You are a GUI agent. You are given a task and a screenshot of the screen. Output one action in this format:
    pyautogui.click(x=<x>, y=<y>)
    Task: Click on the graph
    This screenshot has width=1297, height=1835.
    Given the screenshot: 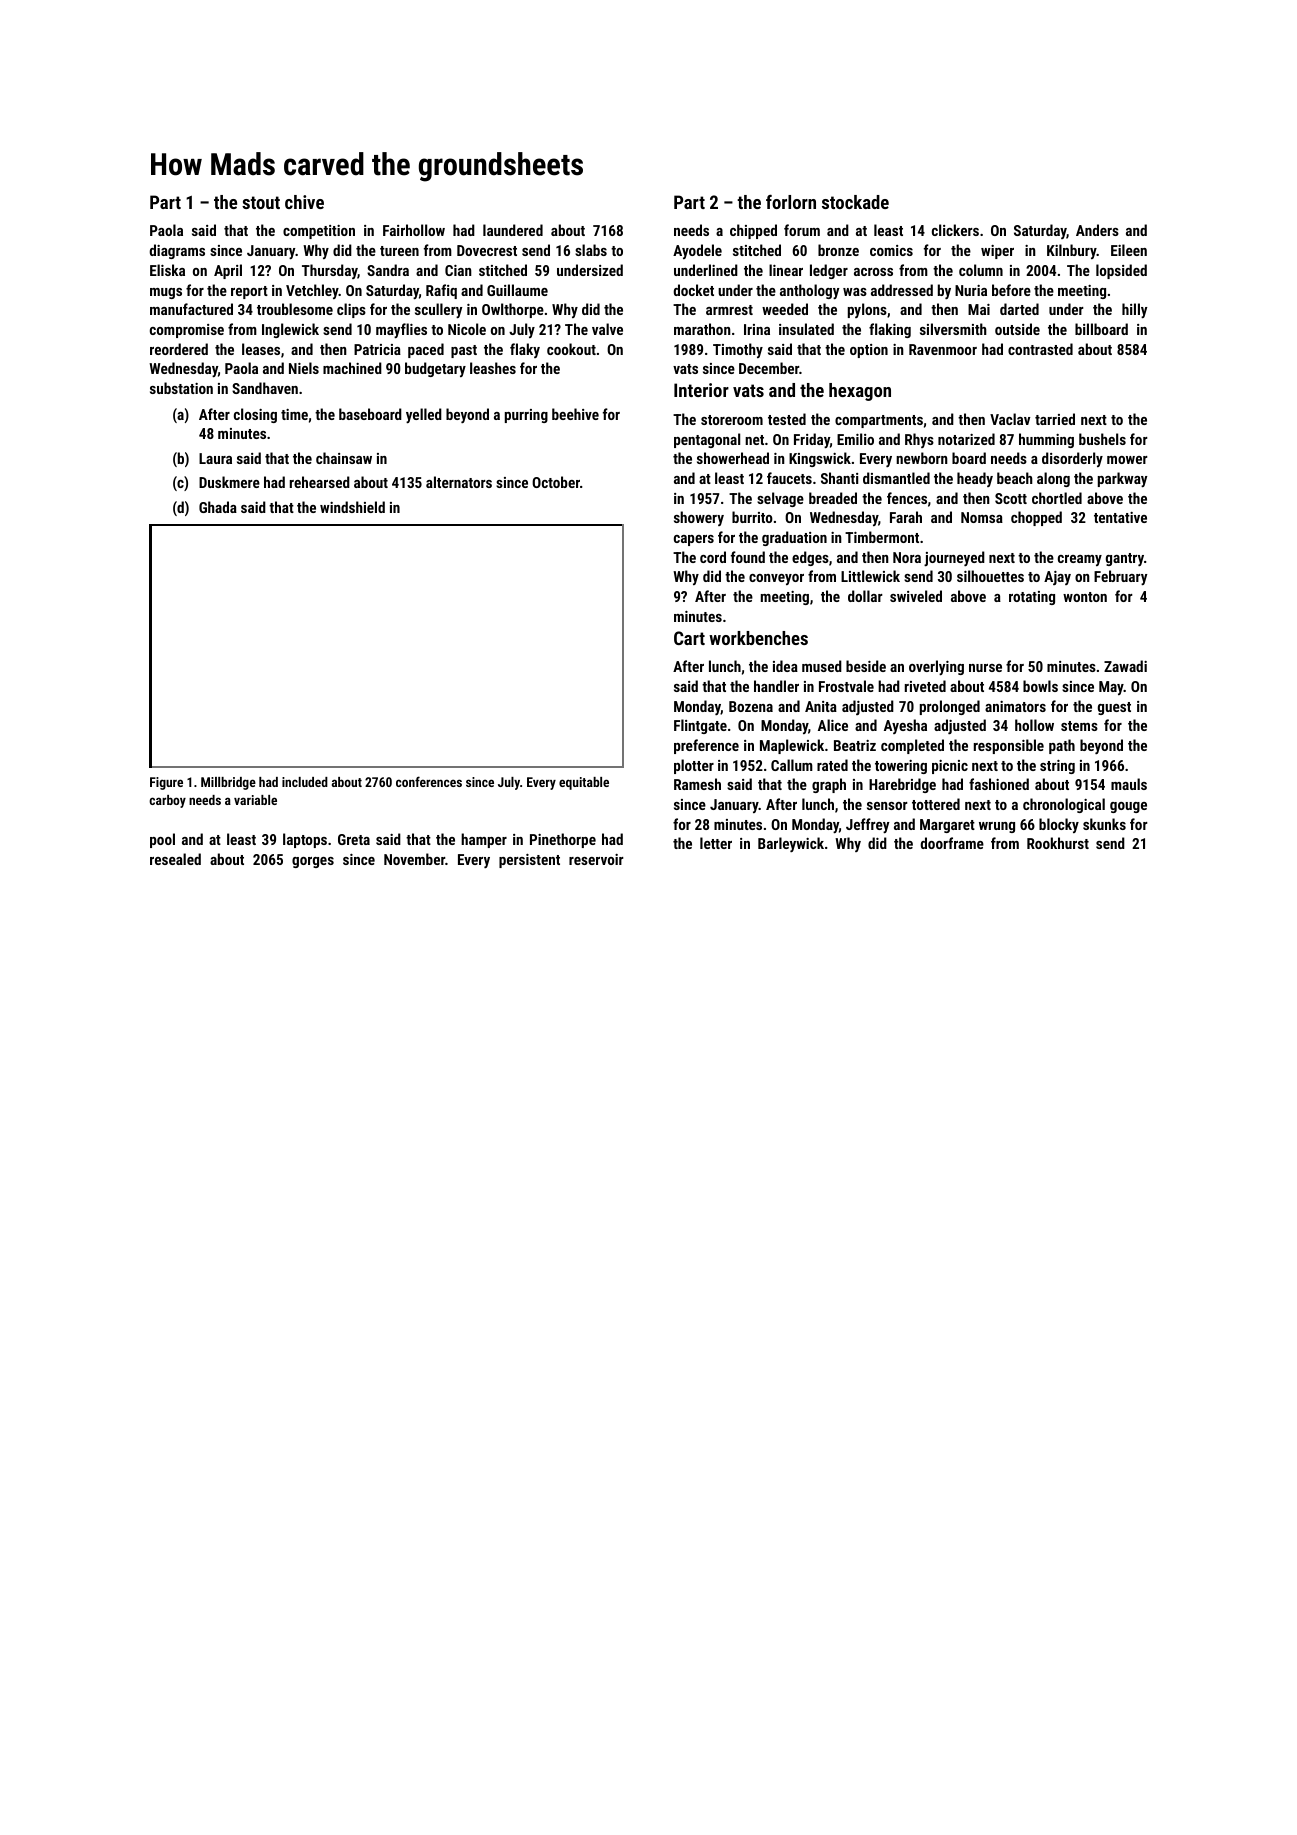 What is the action you would take?
    pyautogui.click(x=829, y=785)
